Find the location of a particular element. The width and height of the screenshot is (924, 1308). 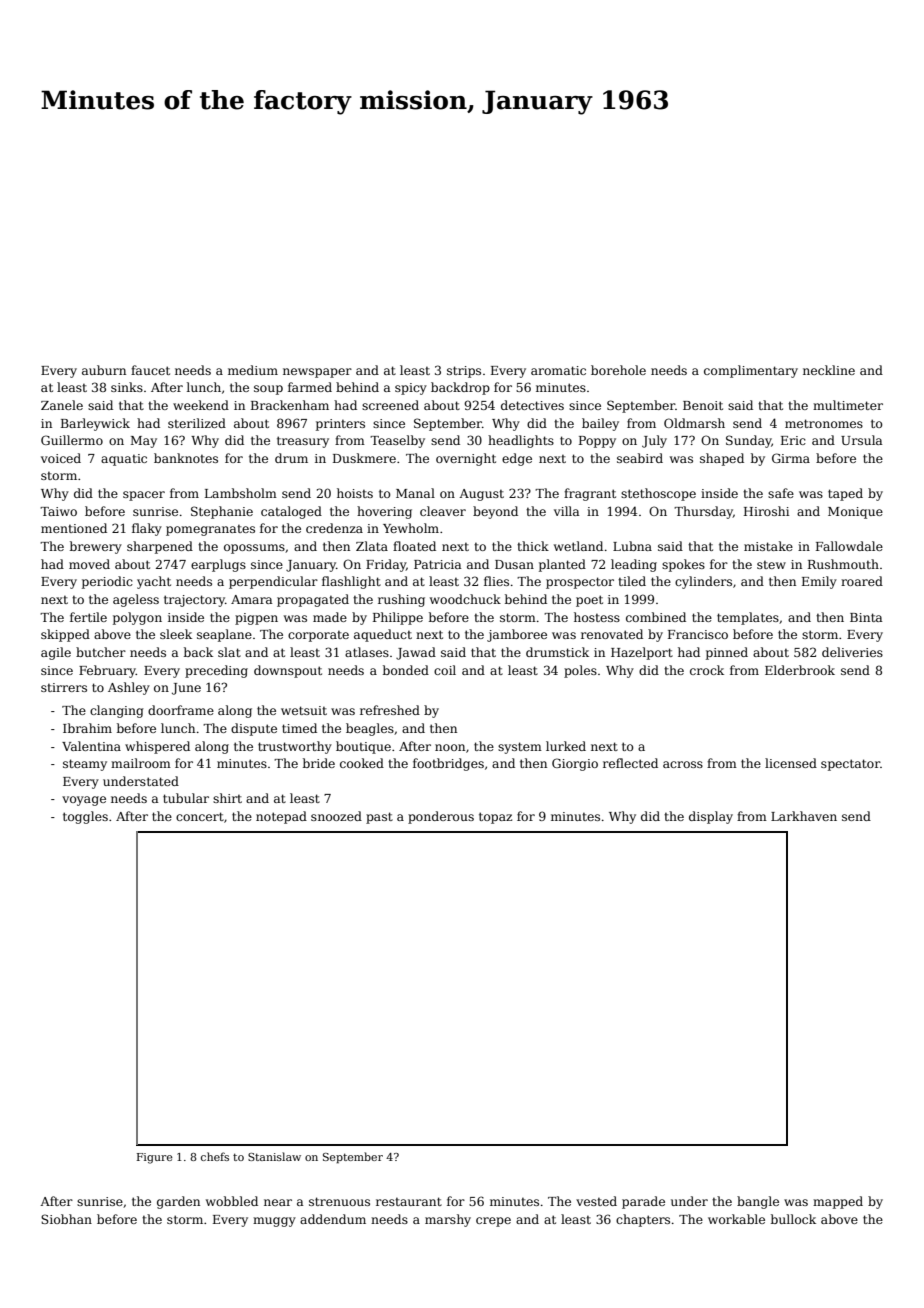

strips is located at coordinates (464, 372).
